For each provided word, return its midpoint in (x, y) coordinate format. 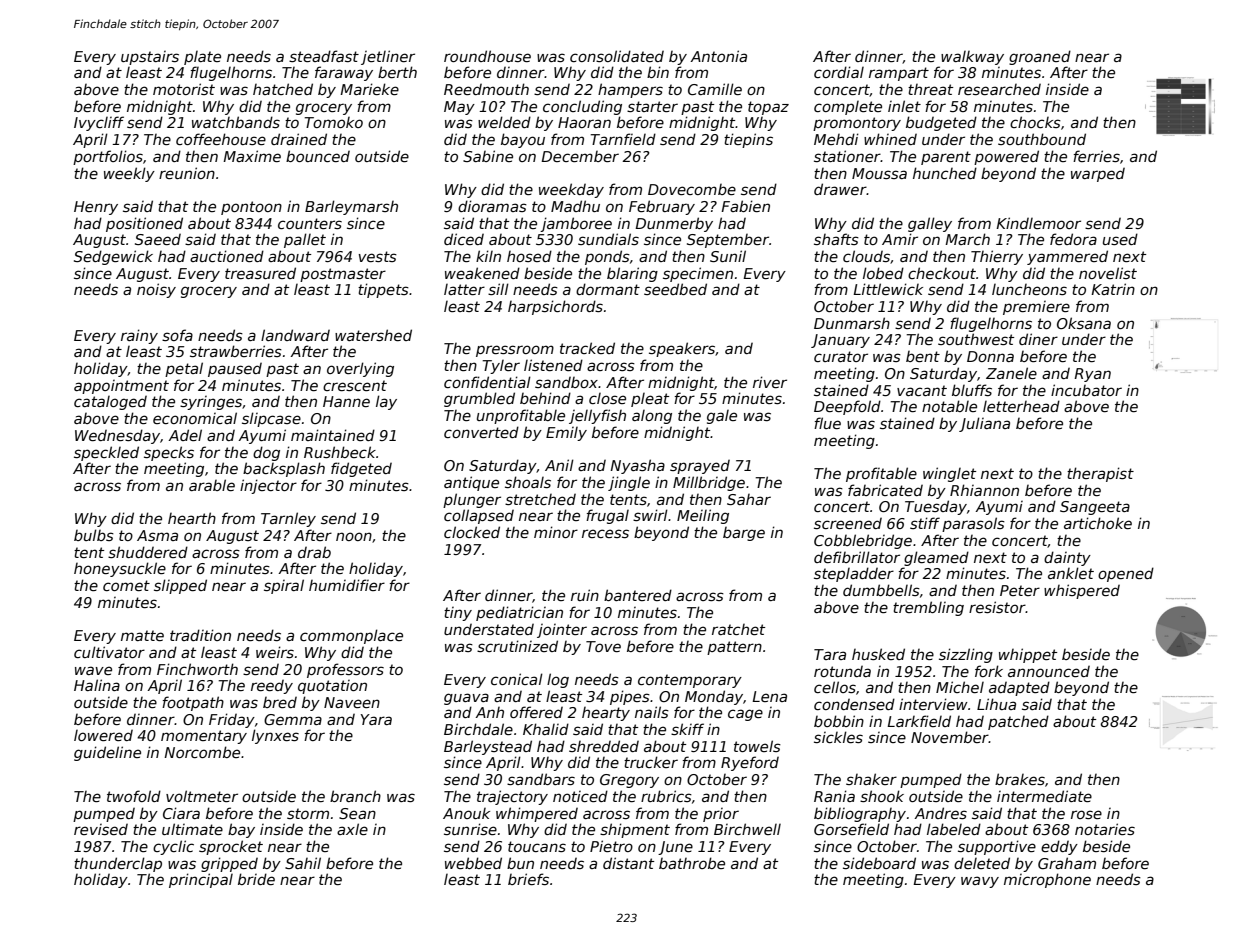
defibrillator (857, 557)
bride (256, 879)
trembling (928, 608)
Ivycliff (99, 123)
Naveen (352, 702)
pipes (630, 697)
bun (520, 863)
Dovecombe (692, 189)
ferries (1096, 156)
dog (266, 453)
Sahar (749, 499)
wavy (980, 882)
